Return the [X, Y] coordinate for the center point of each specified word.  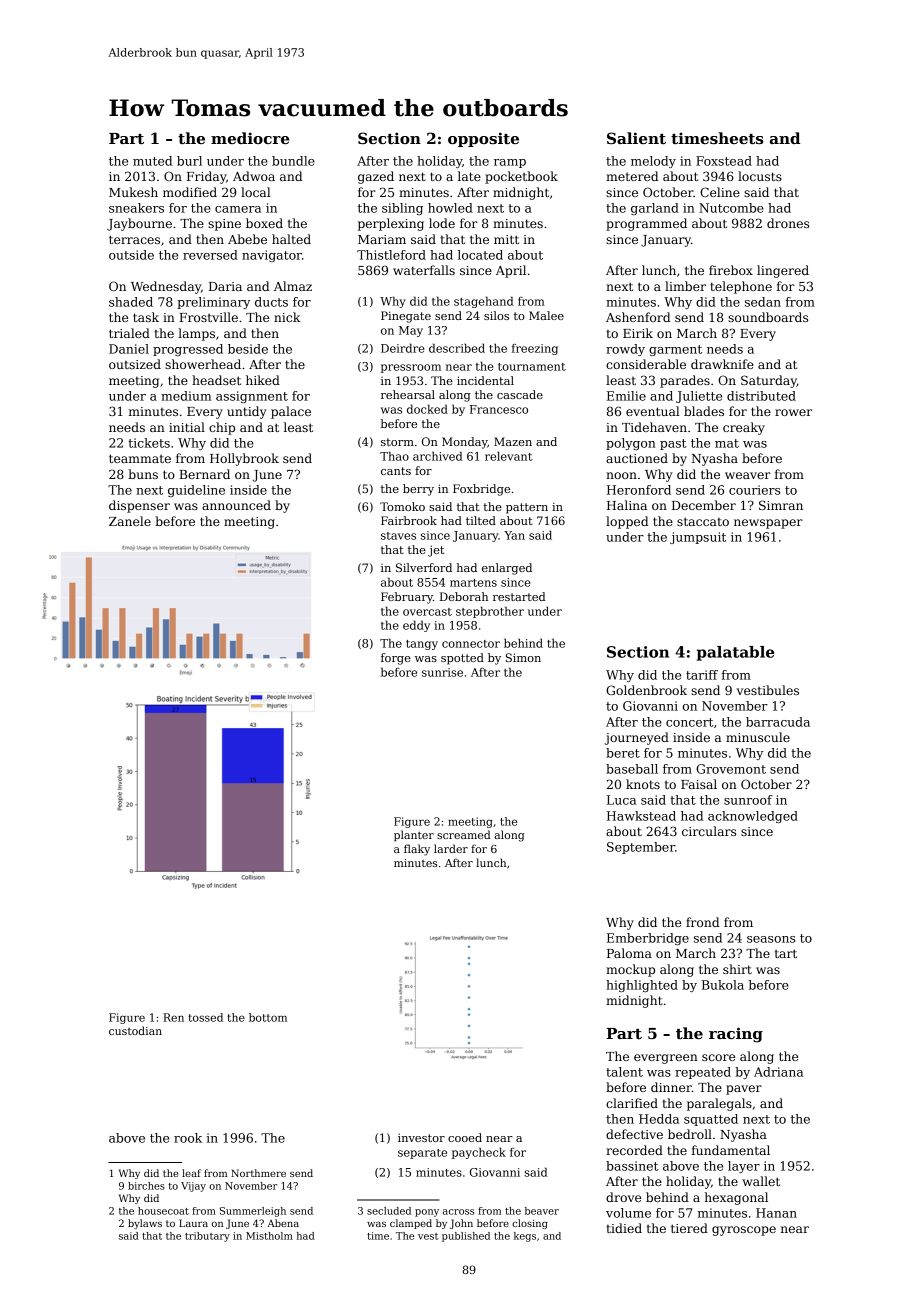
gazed [376, 177]
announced [236, 505]
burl [189, 161]
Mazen [513, 441]
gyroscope [744, 1231]
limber [685, 286]
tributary [207, 1237]
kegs [525, 1237]
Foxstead [724, 161]
